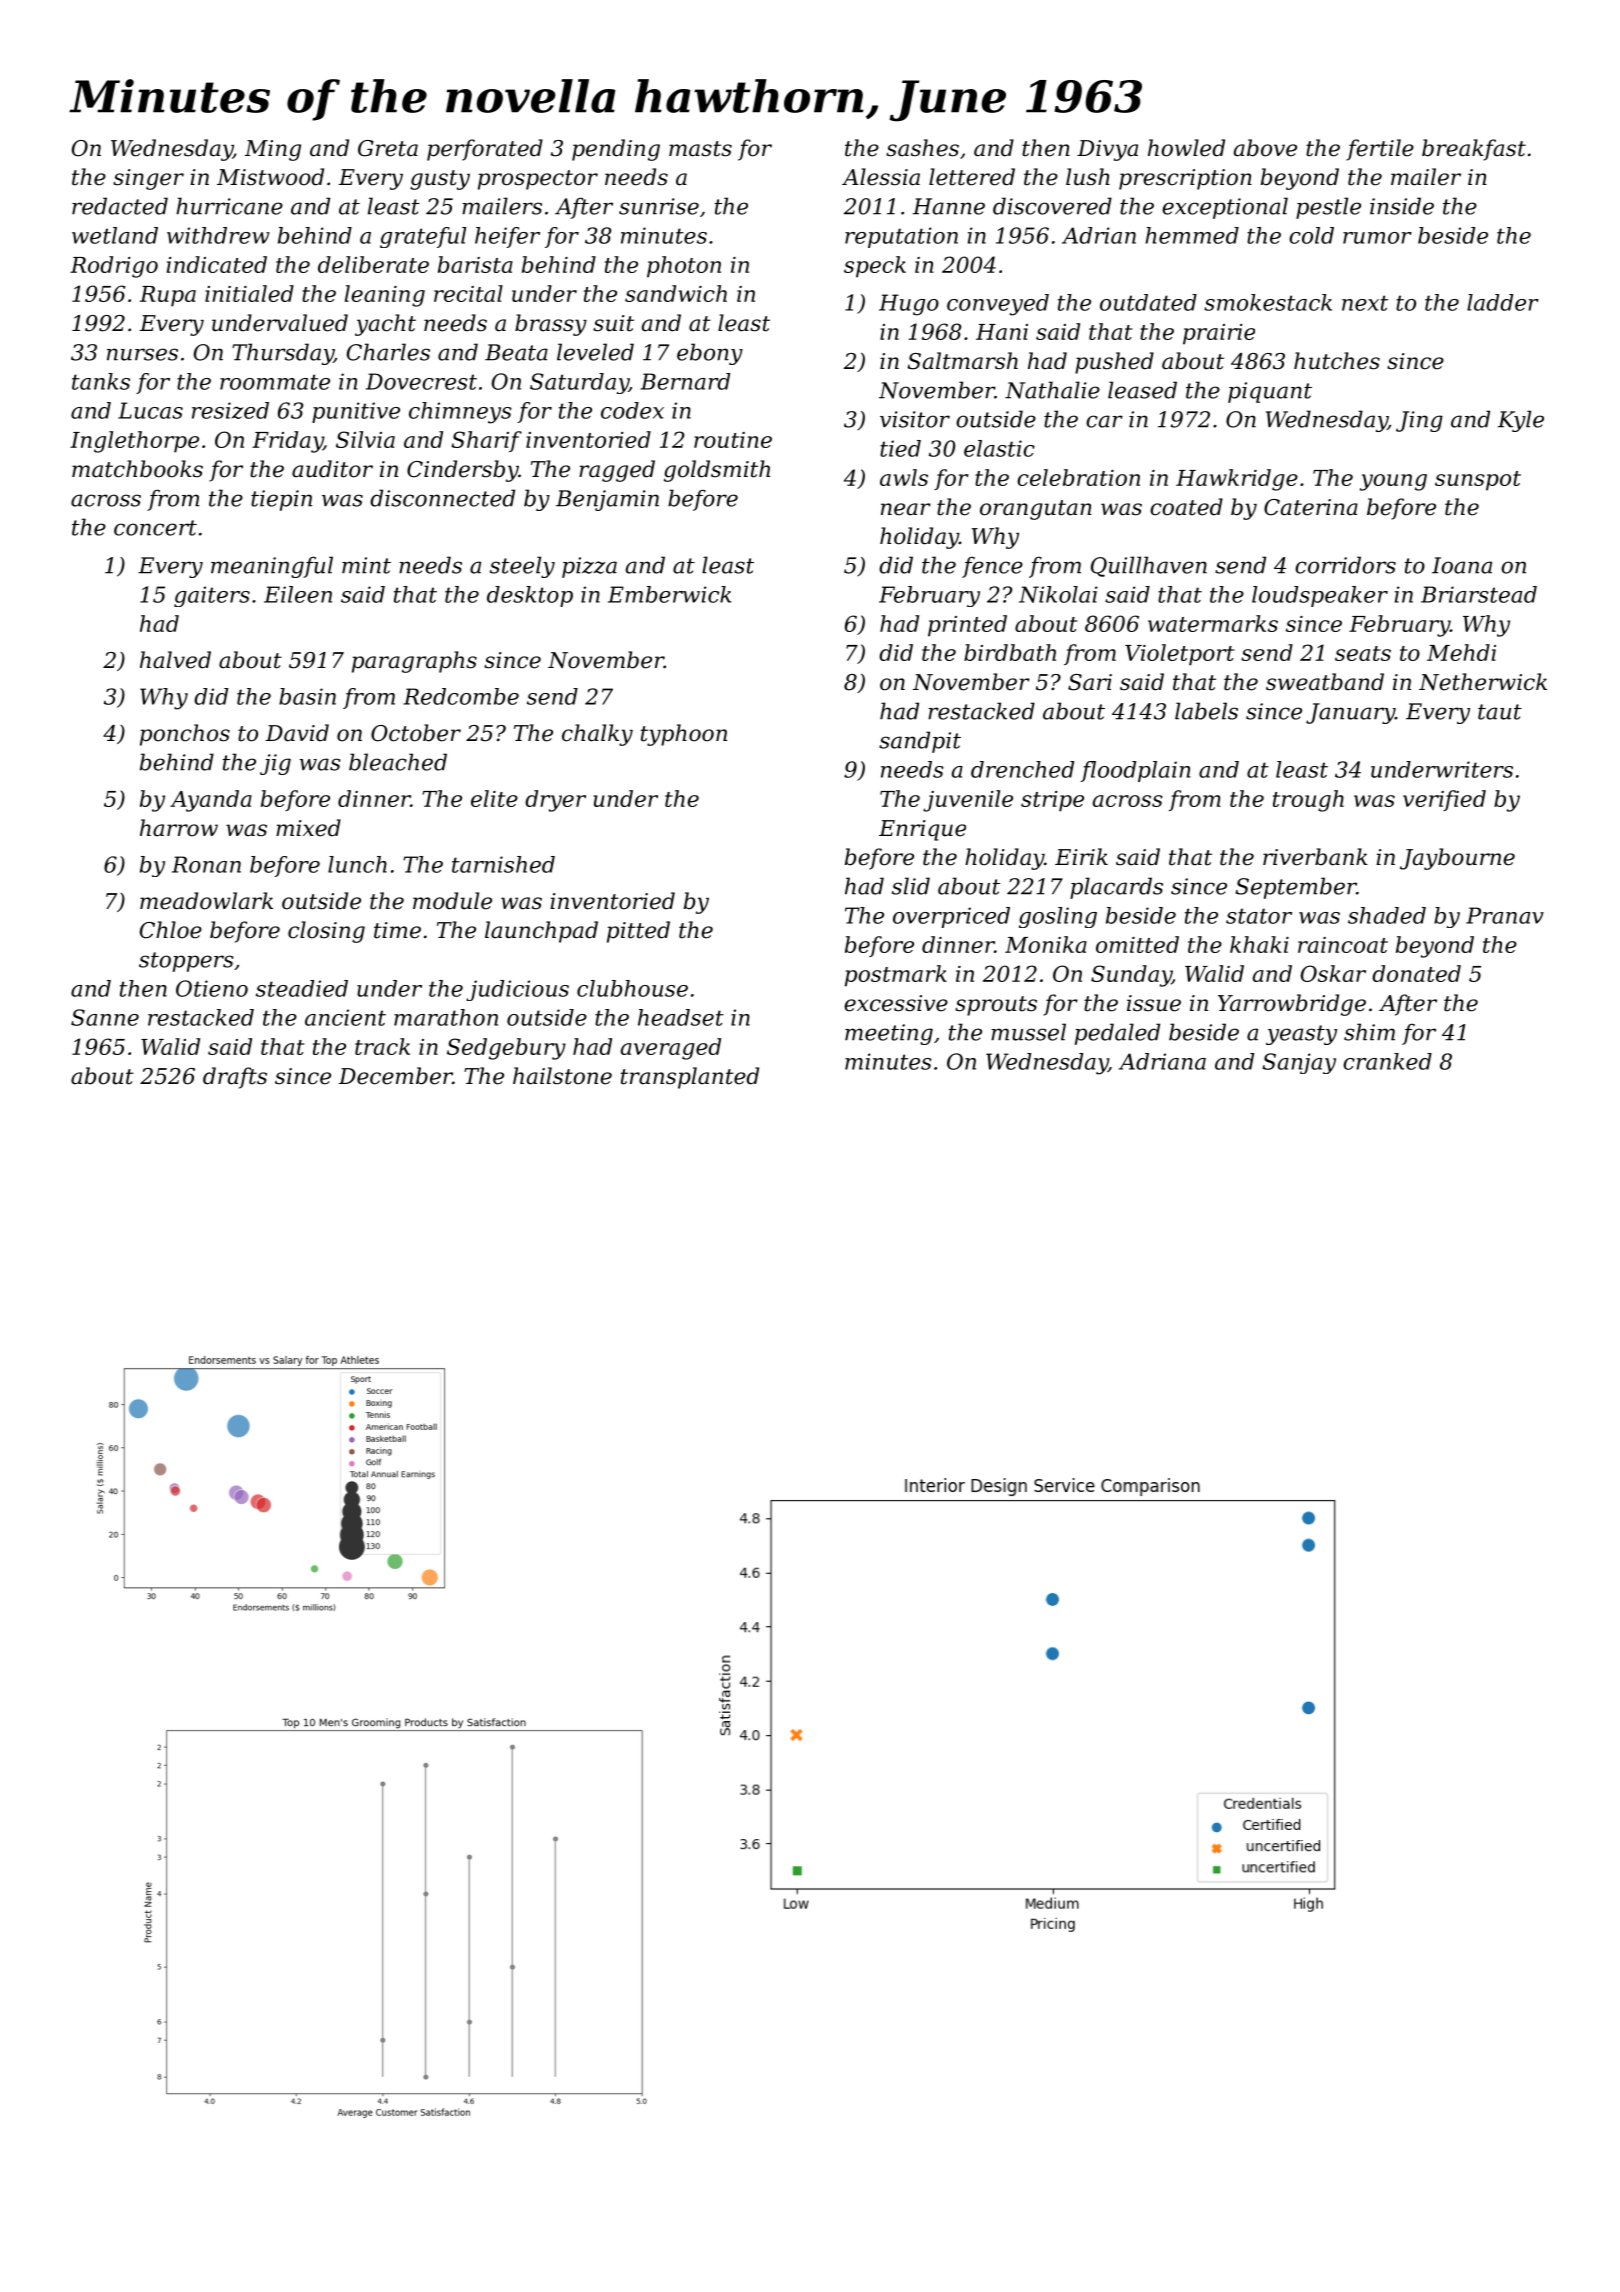 This page has height=2292, width=1620. What do you see at coordinates (1320, 596) in the page?
I see `loudspeaker` at bounding box center [1320, 596].
